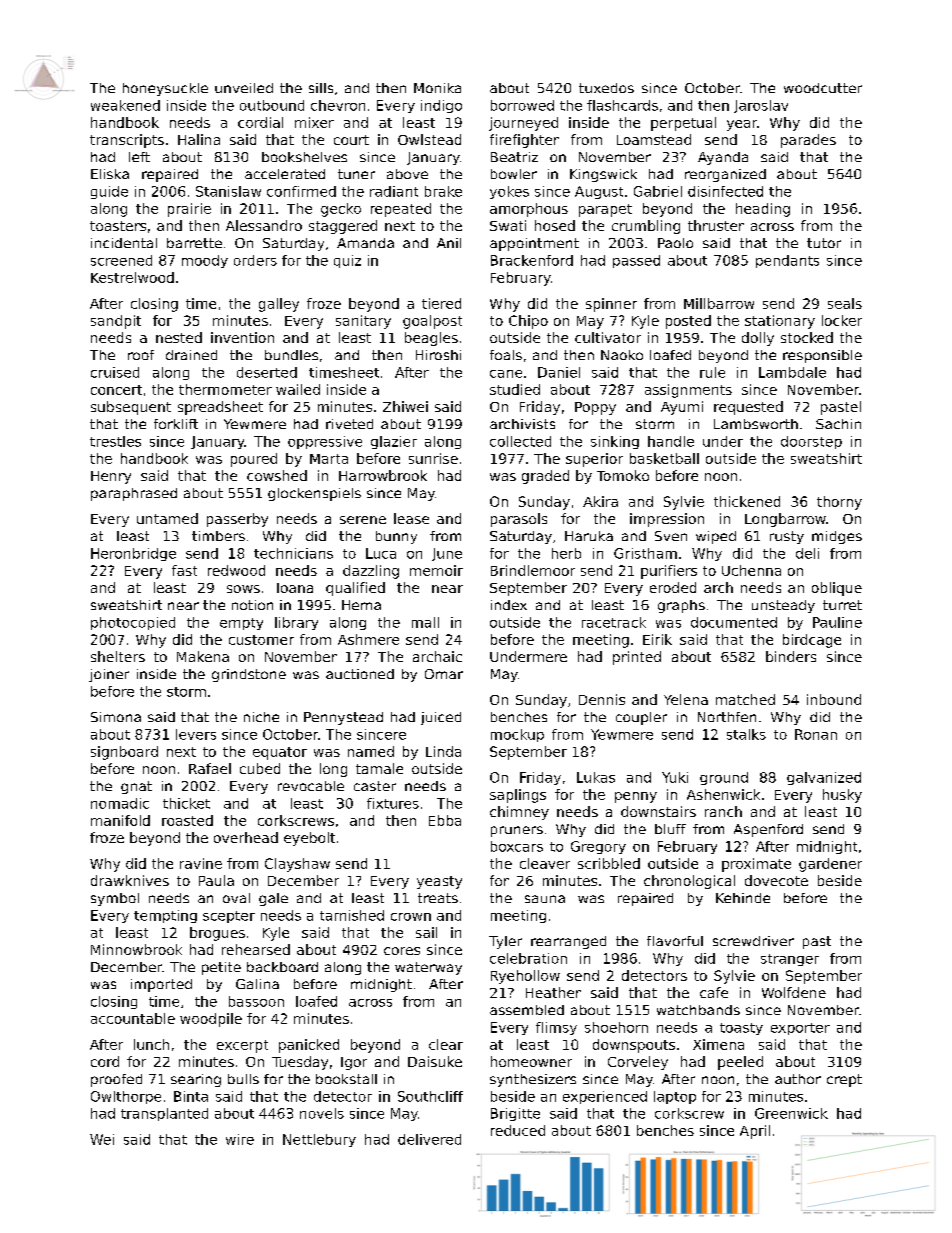 The height and width of the screenshot is (1233, 952). Describe the element at coordinates (509, 605) in the screenshot. I see `index` at that location.
